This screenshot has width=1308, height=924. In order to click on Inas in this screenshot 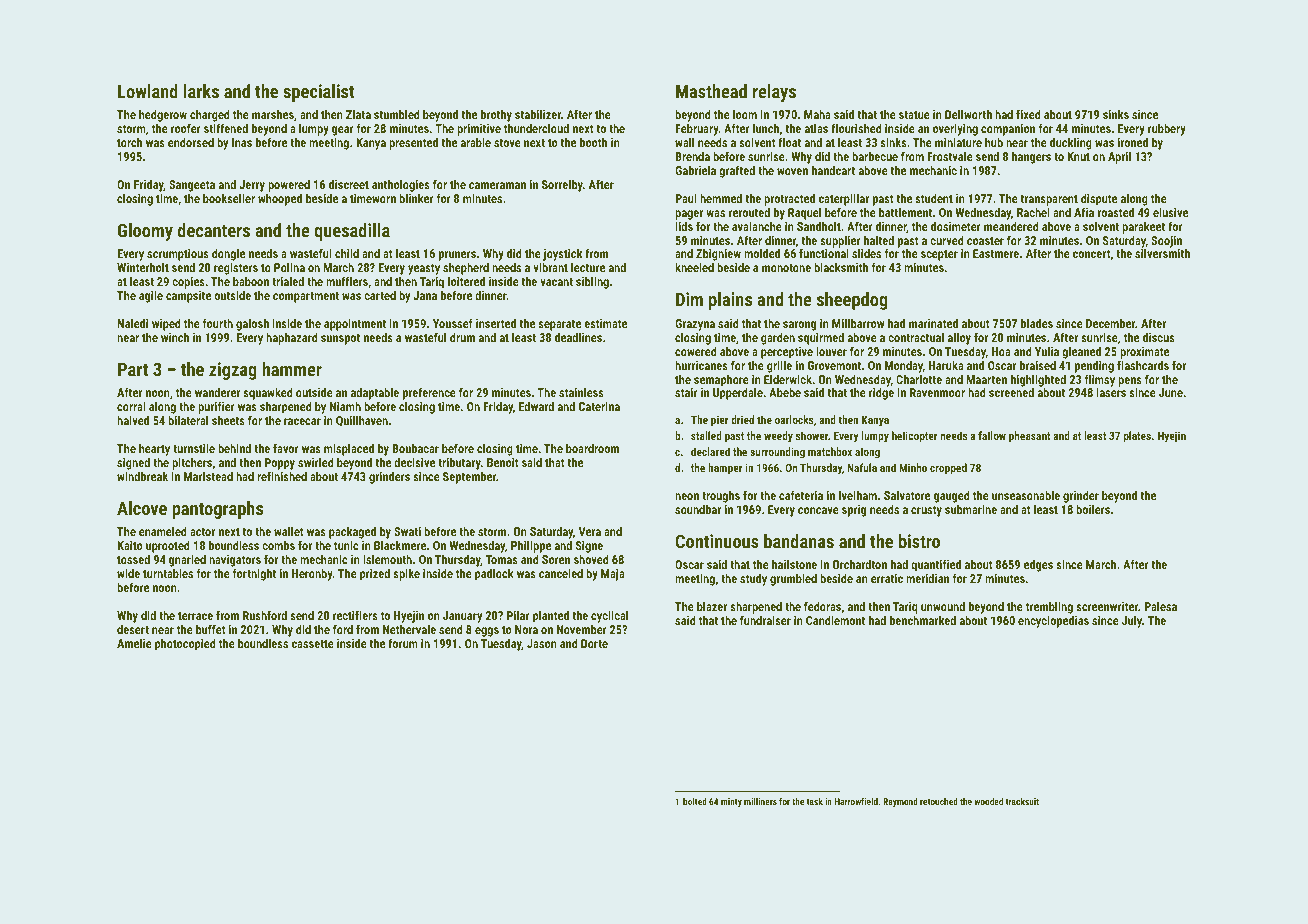, I will do `click(242, 142)`.
